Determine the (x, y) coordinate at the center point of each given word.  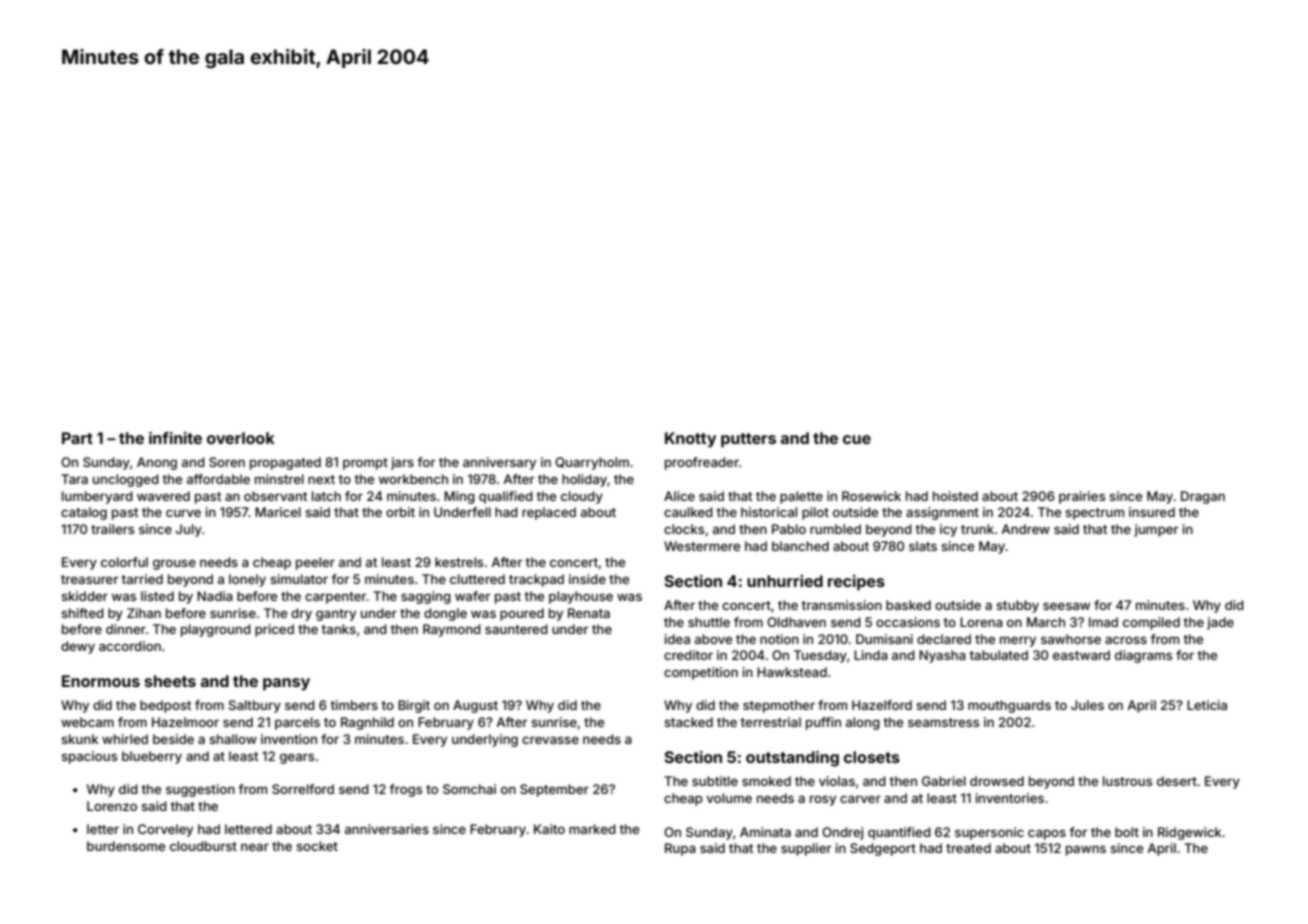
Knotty (690, 440)
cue (857, 439)
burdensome (126, 846)
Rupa (680, 849)
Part (77, 438)
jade (1220, 623)
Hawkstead (792, 672)
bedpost (165, 706)
